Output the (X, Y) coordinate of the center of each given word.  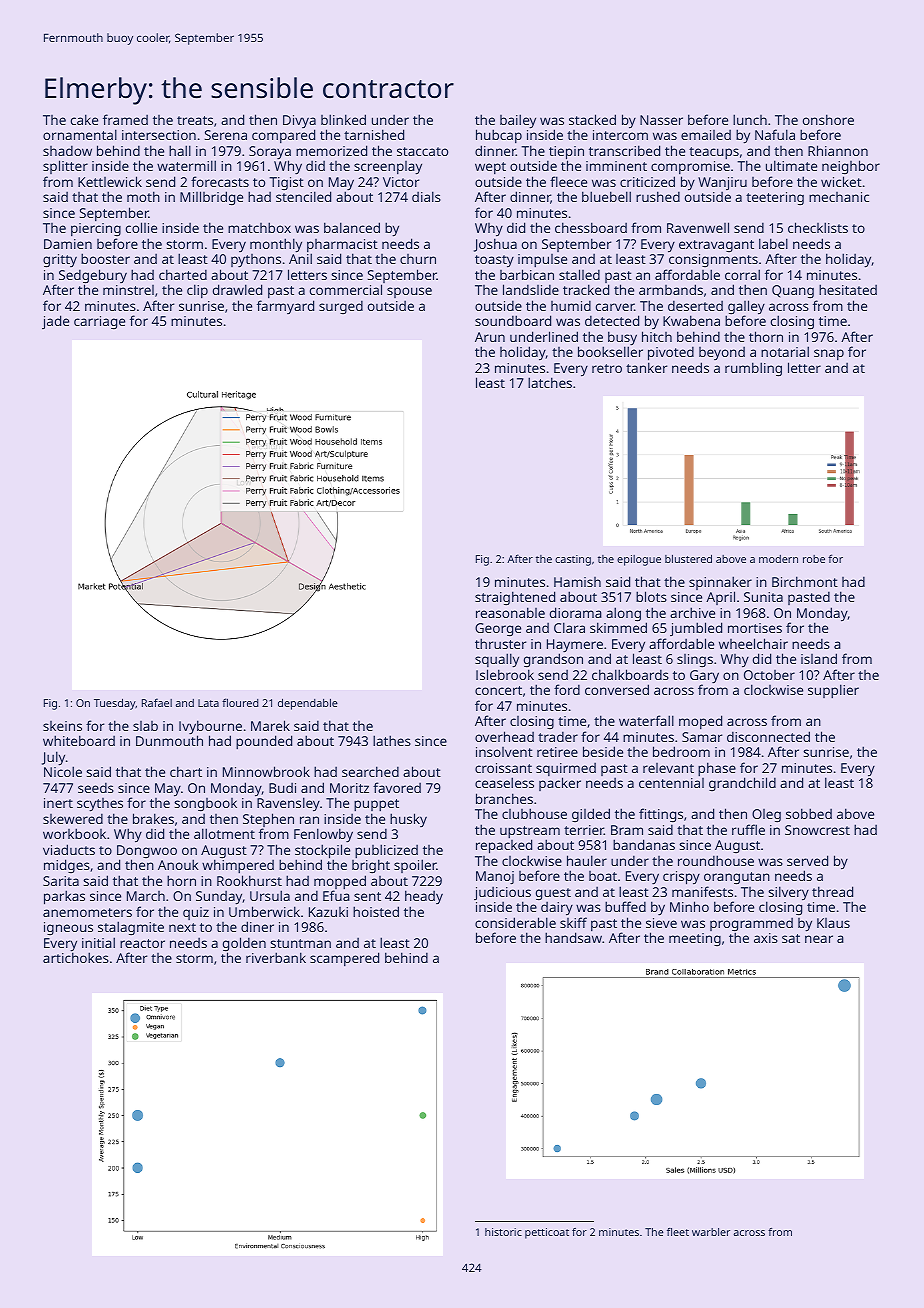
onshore (828, 119)
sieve (661, 923)
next (182, 927)
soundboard (513, 320)
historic (503, 1232)
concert (498, 690)
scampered (344, 959)
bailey (518, 121)
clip (197, 291)
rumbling (753, 369)
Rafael (157, 702)
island (819, 658)
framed (125, 119)
